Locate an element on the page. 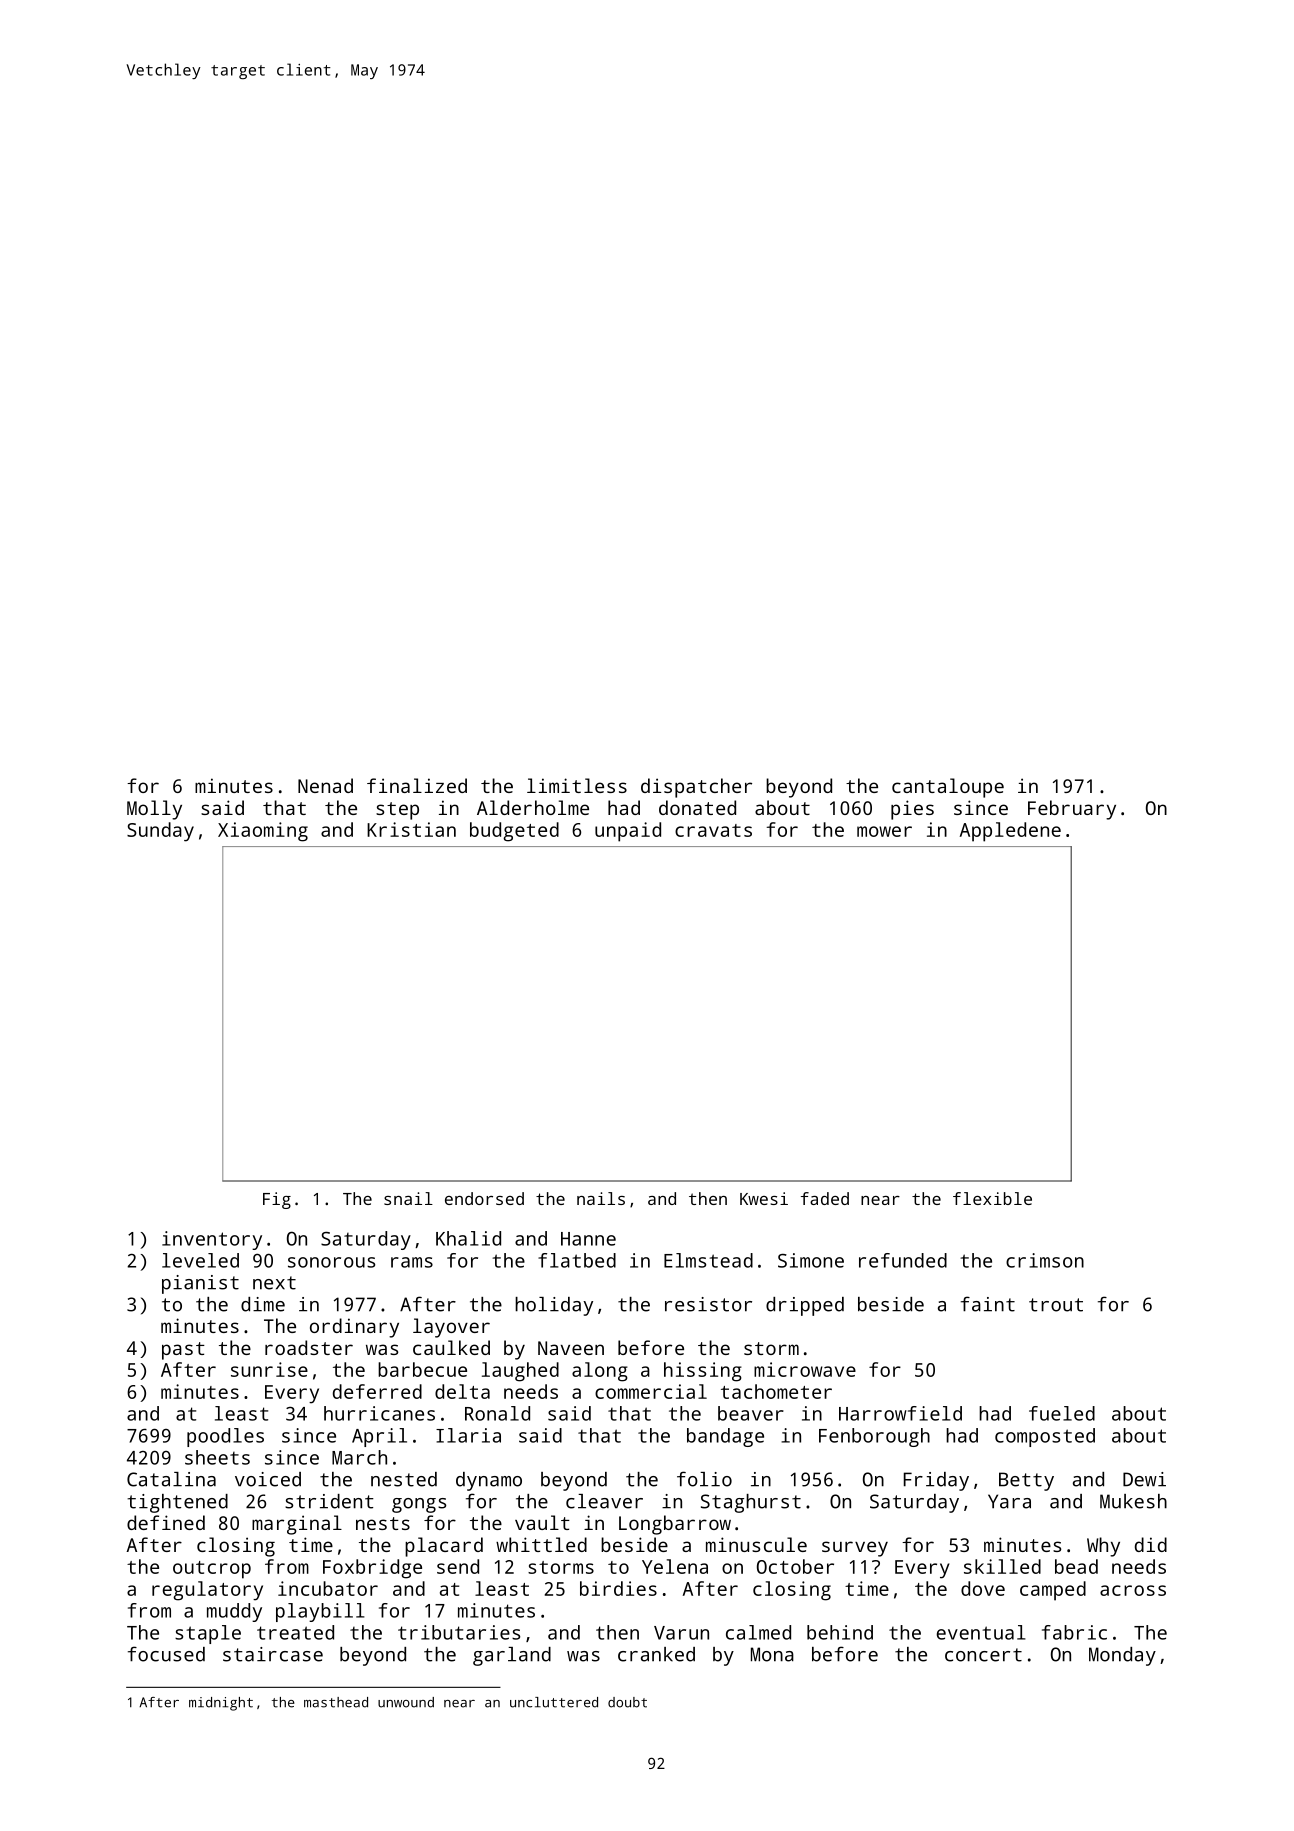 The width and height of the page is (1294, 1831). sunrise is located at coordinates (269, 1369).
